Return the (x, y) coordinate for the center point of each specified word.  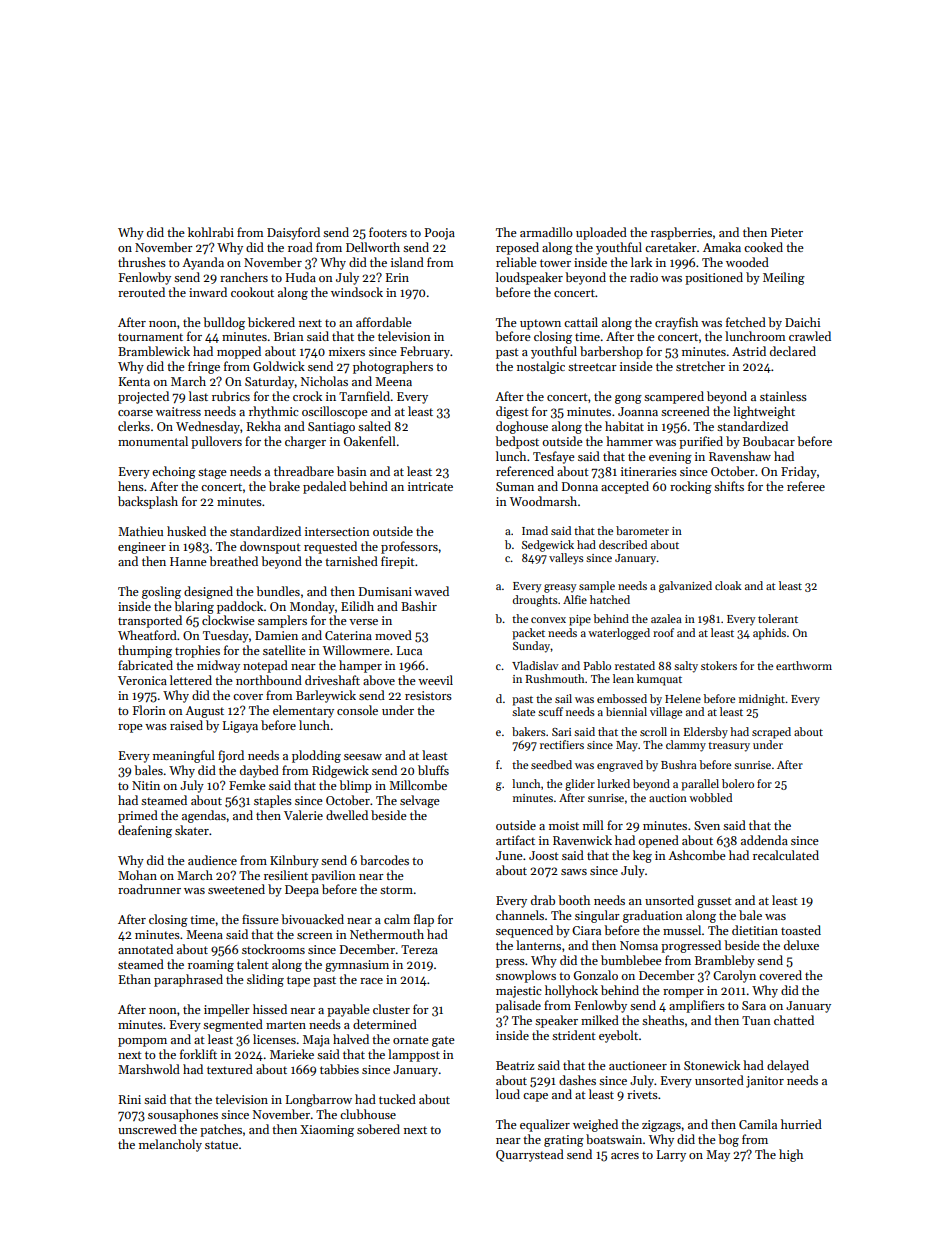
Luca (409, 650)
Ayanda (203, 263)
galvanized (685, 587)
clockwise (228, 620)
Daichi (802, 322)
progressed (691, 946)
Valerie (303, 815)
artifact (515, 840)
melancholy (170, 1145)
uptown (540, 324)
